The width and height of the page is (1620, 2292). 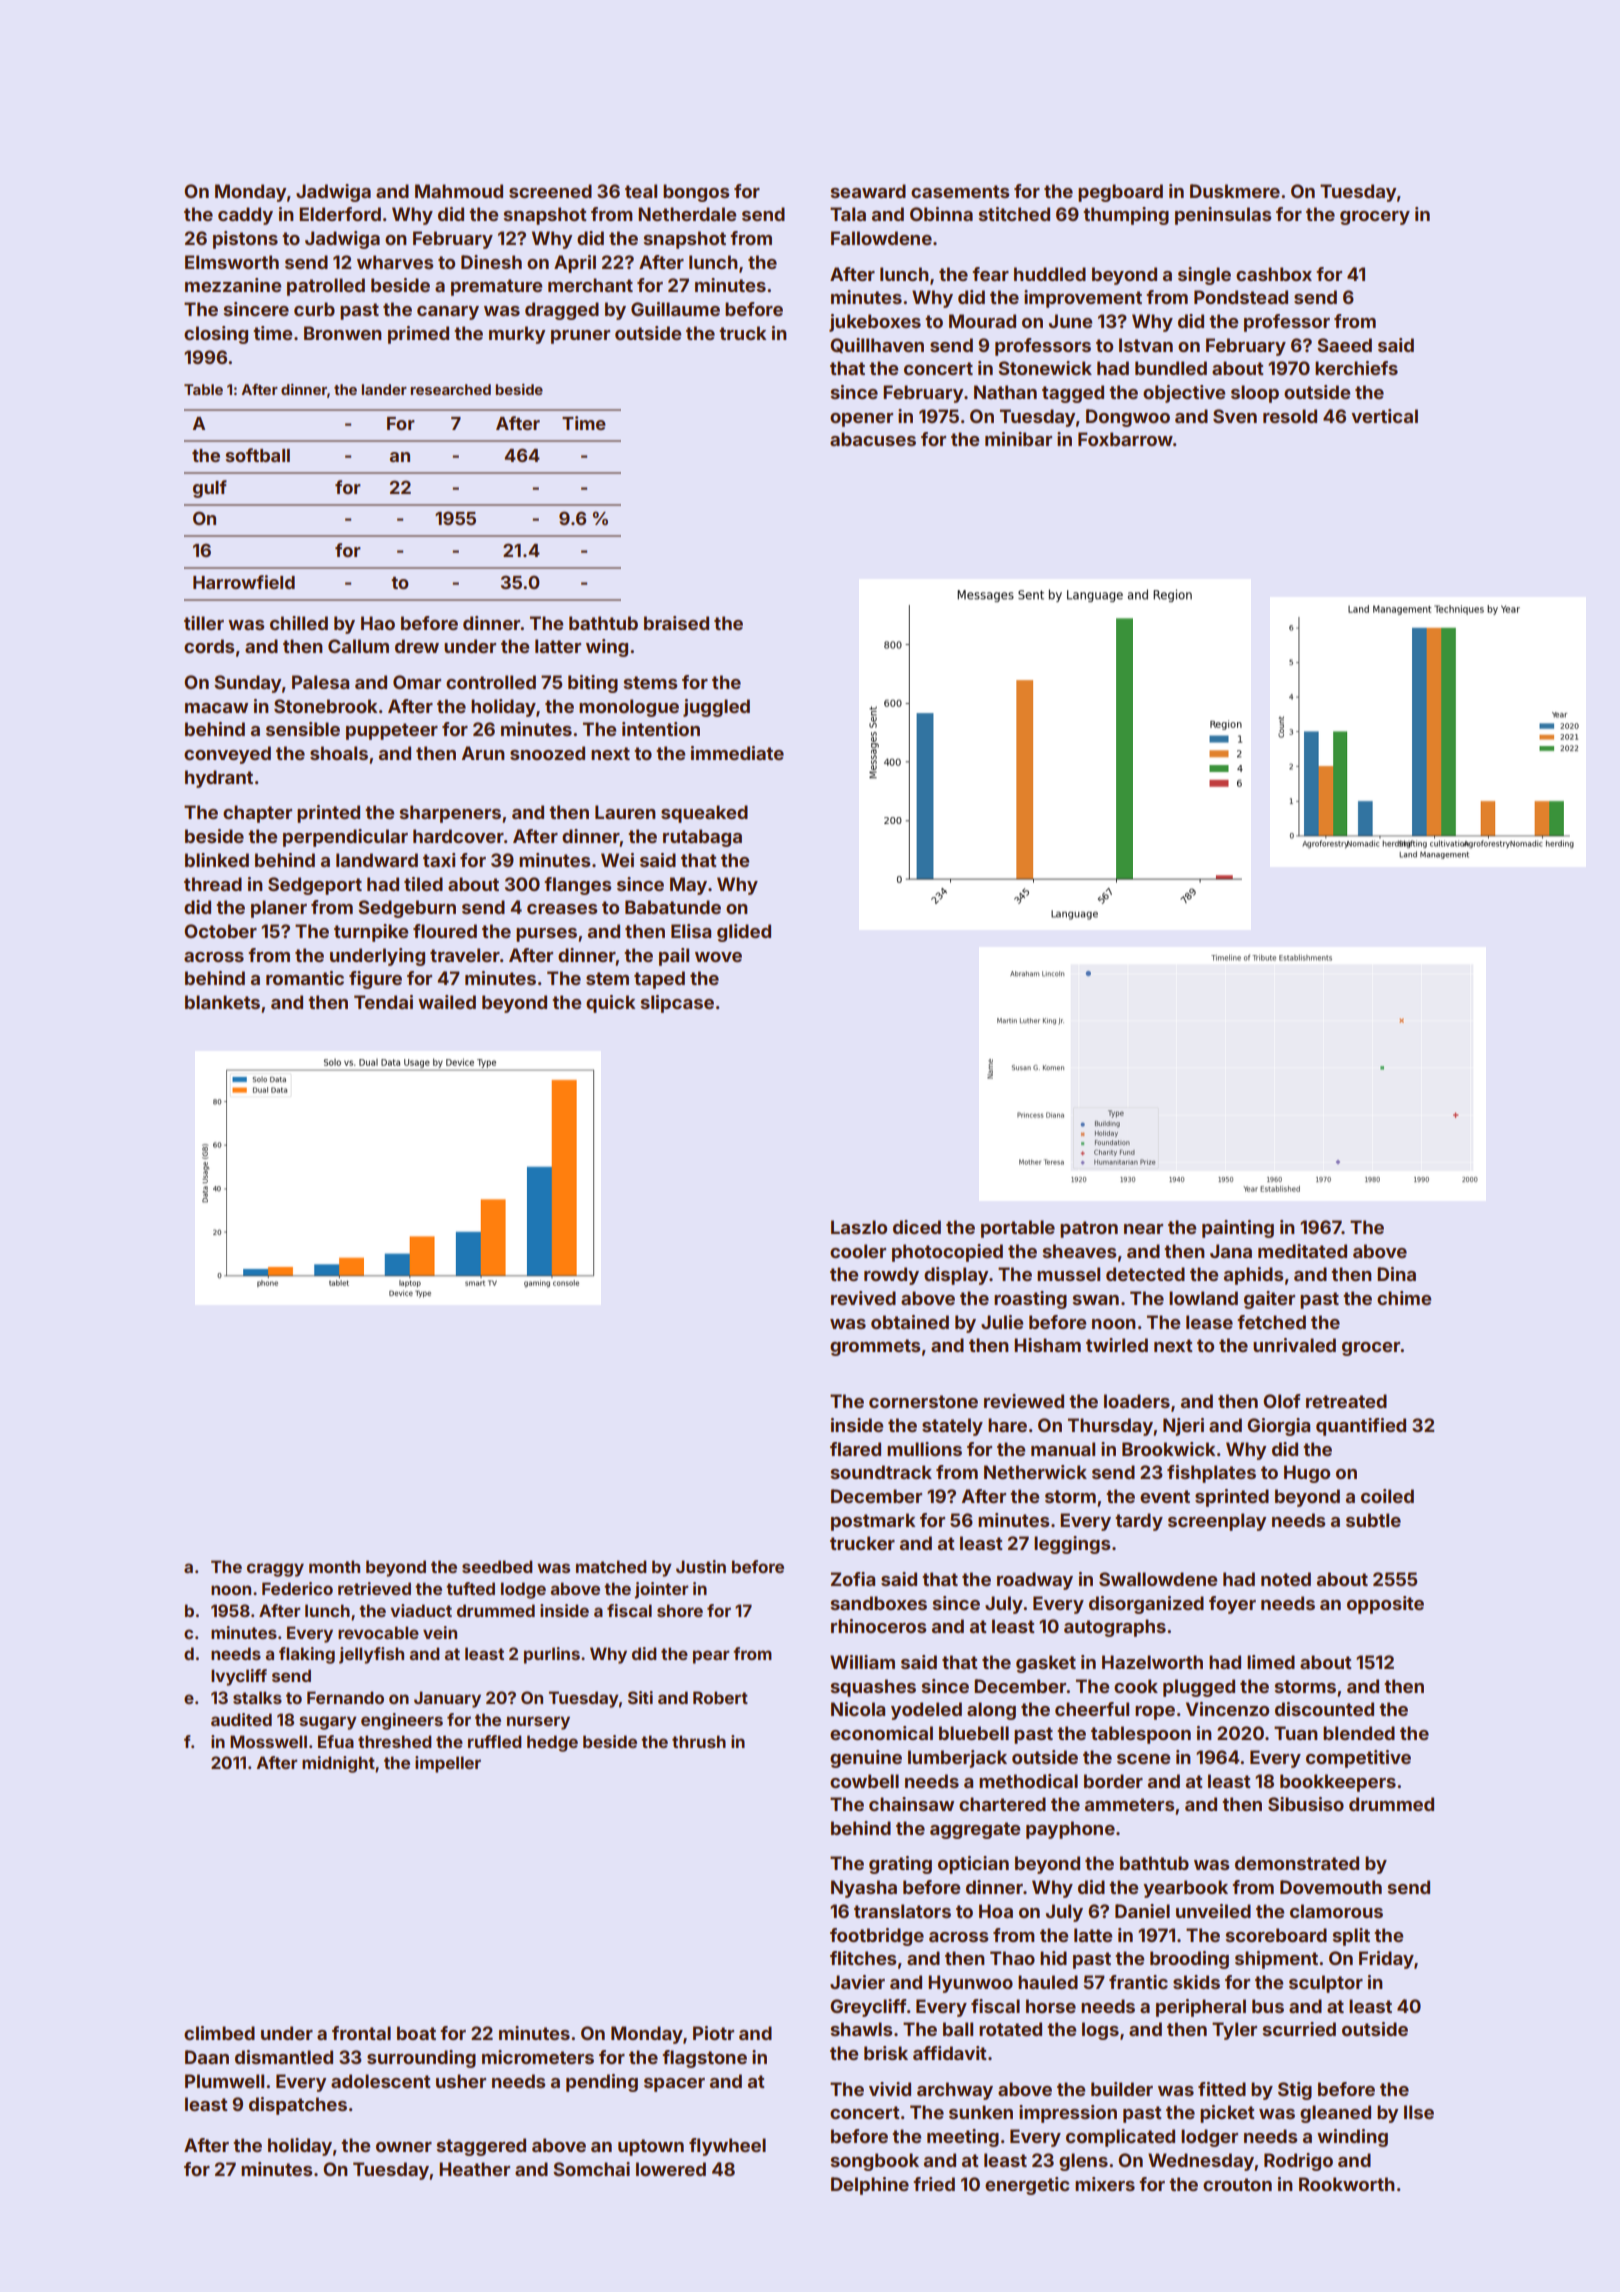 What do you see at coordinates (383, 1002) in the page?
I see `Tendai` at bounding box center [383, 1002].
